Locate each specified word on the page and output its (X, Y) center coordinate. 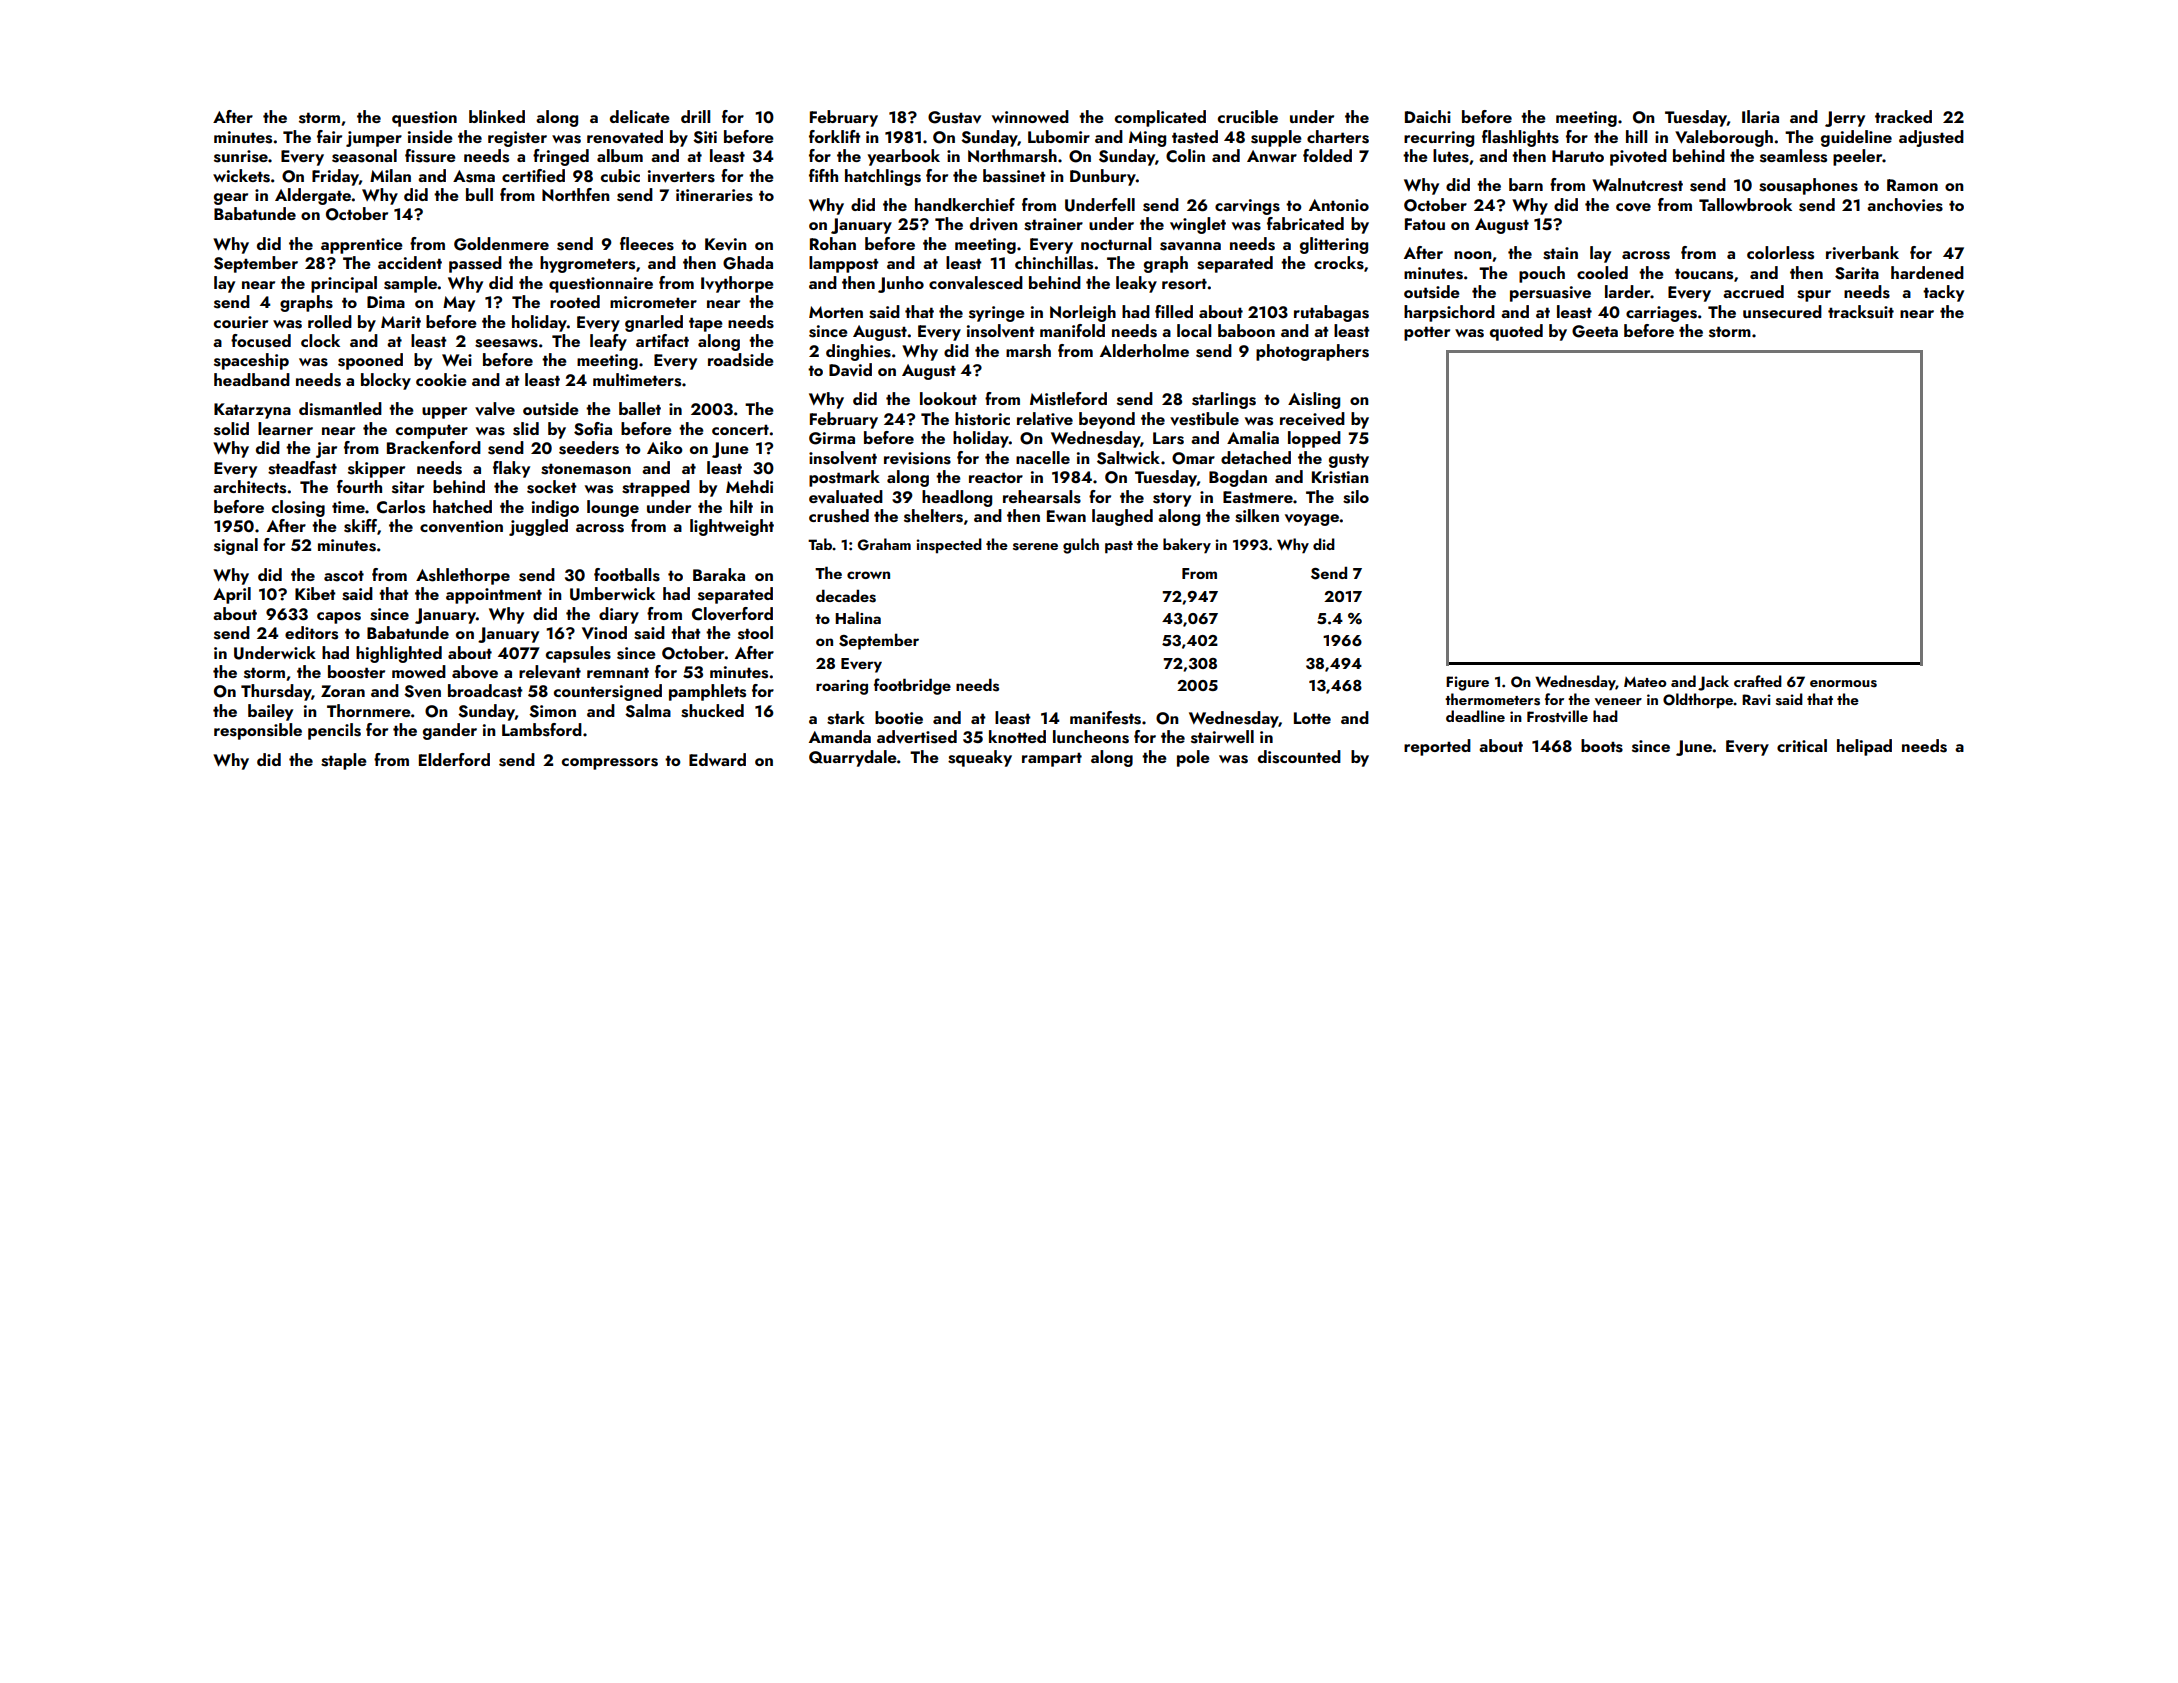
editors (311, 633)
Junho (901, 284)
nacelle (1043, 457)
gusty (1349, 460)
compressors (610, 764)
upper (444, 413)
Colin (1185, 156)
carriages (1661, 314)
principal (344, 284)
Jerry (1845, 119)
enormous (1843, 684)
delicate (640, 116)
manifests (1105, 718)
